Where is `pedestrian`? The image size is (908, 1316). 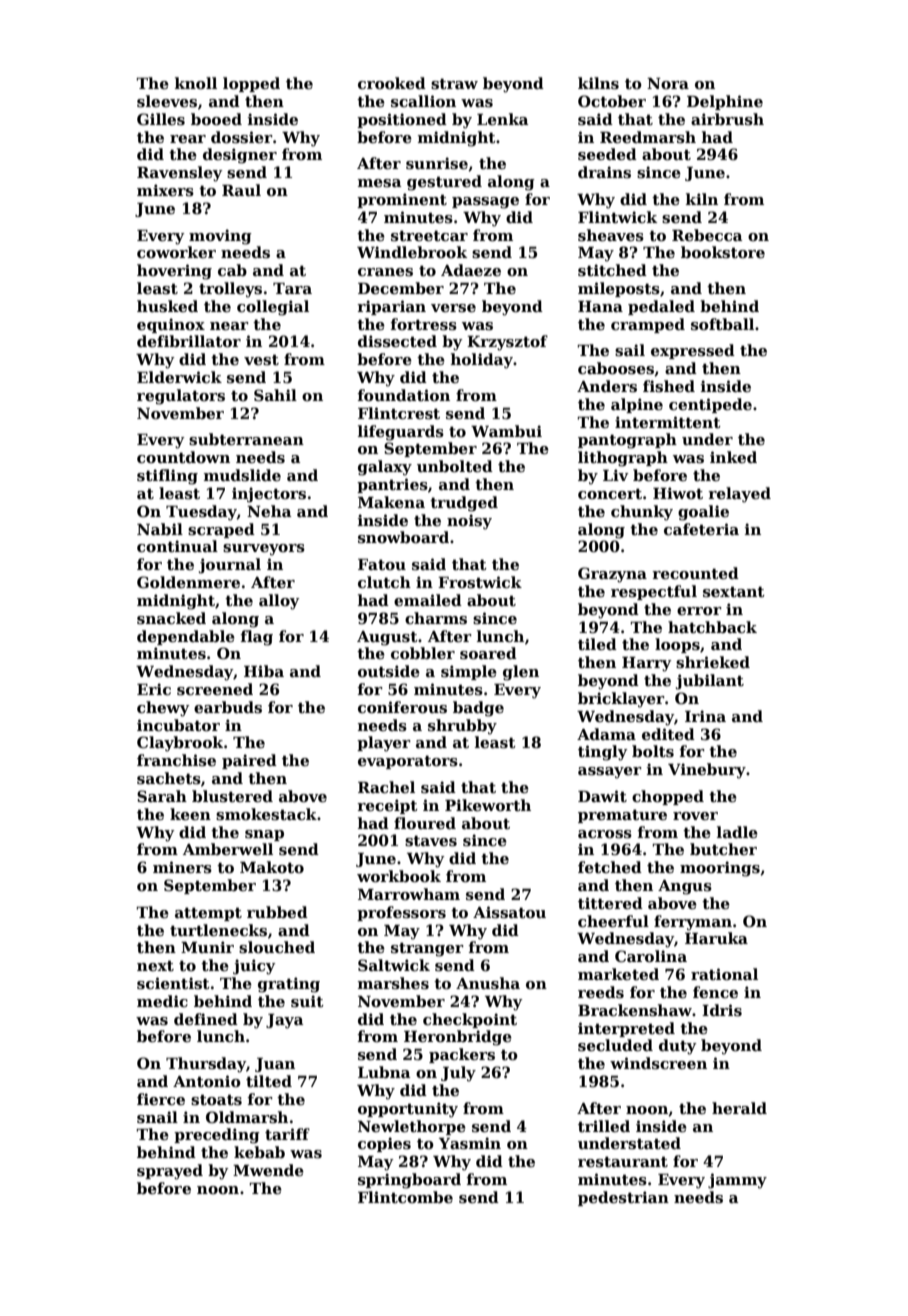
pedestrian is located at coordinates (623, 1198).
